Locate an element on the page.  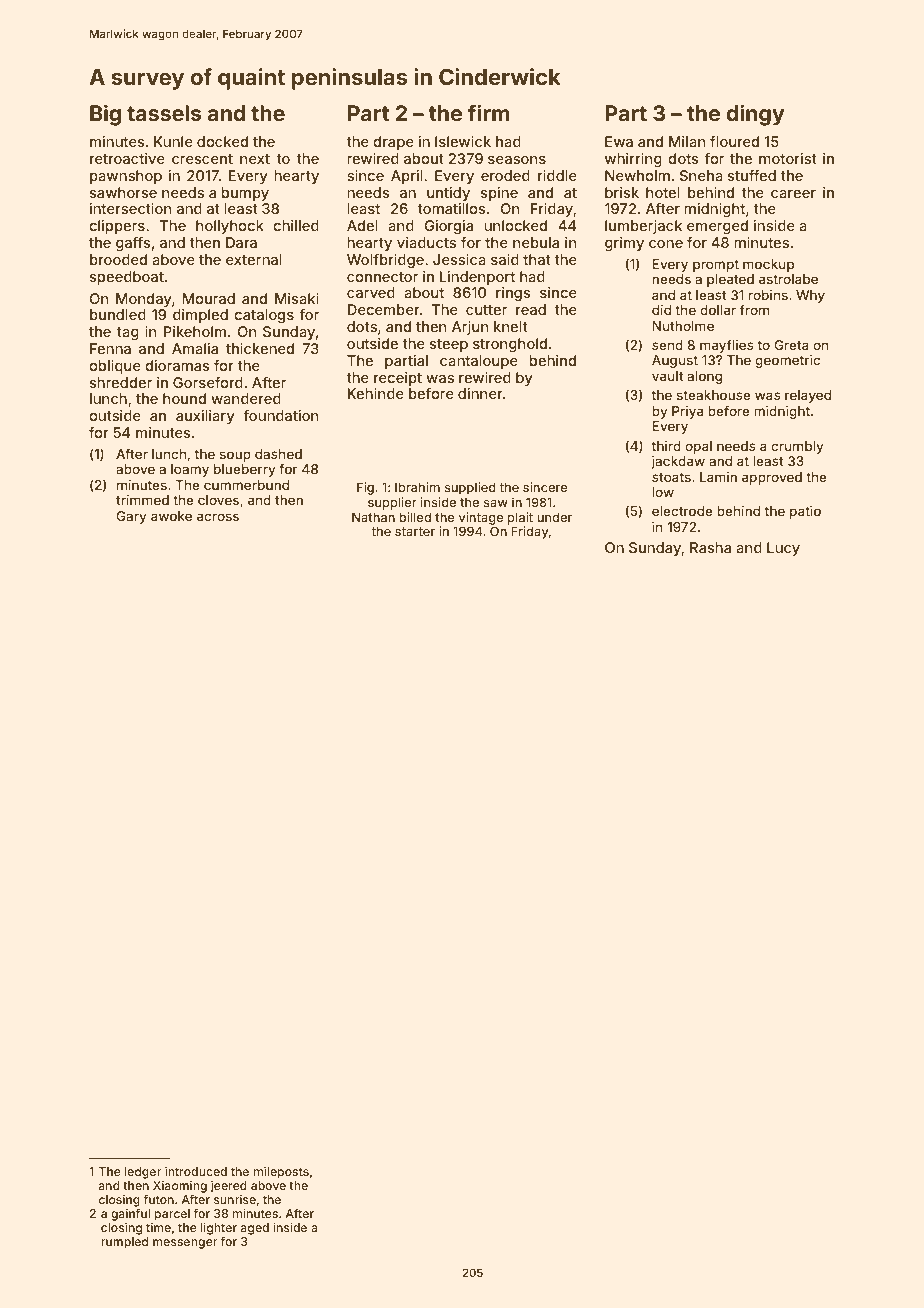
lighter is located at coordinates (219, 1229).
